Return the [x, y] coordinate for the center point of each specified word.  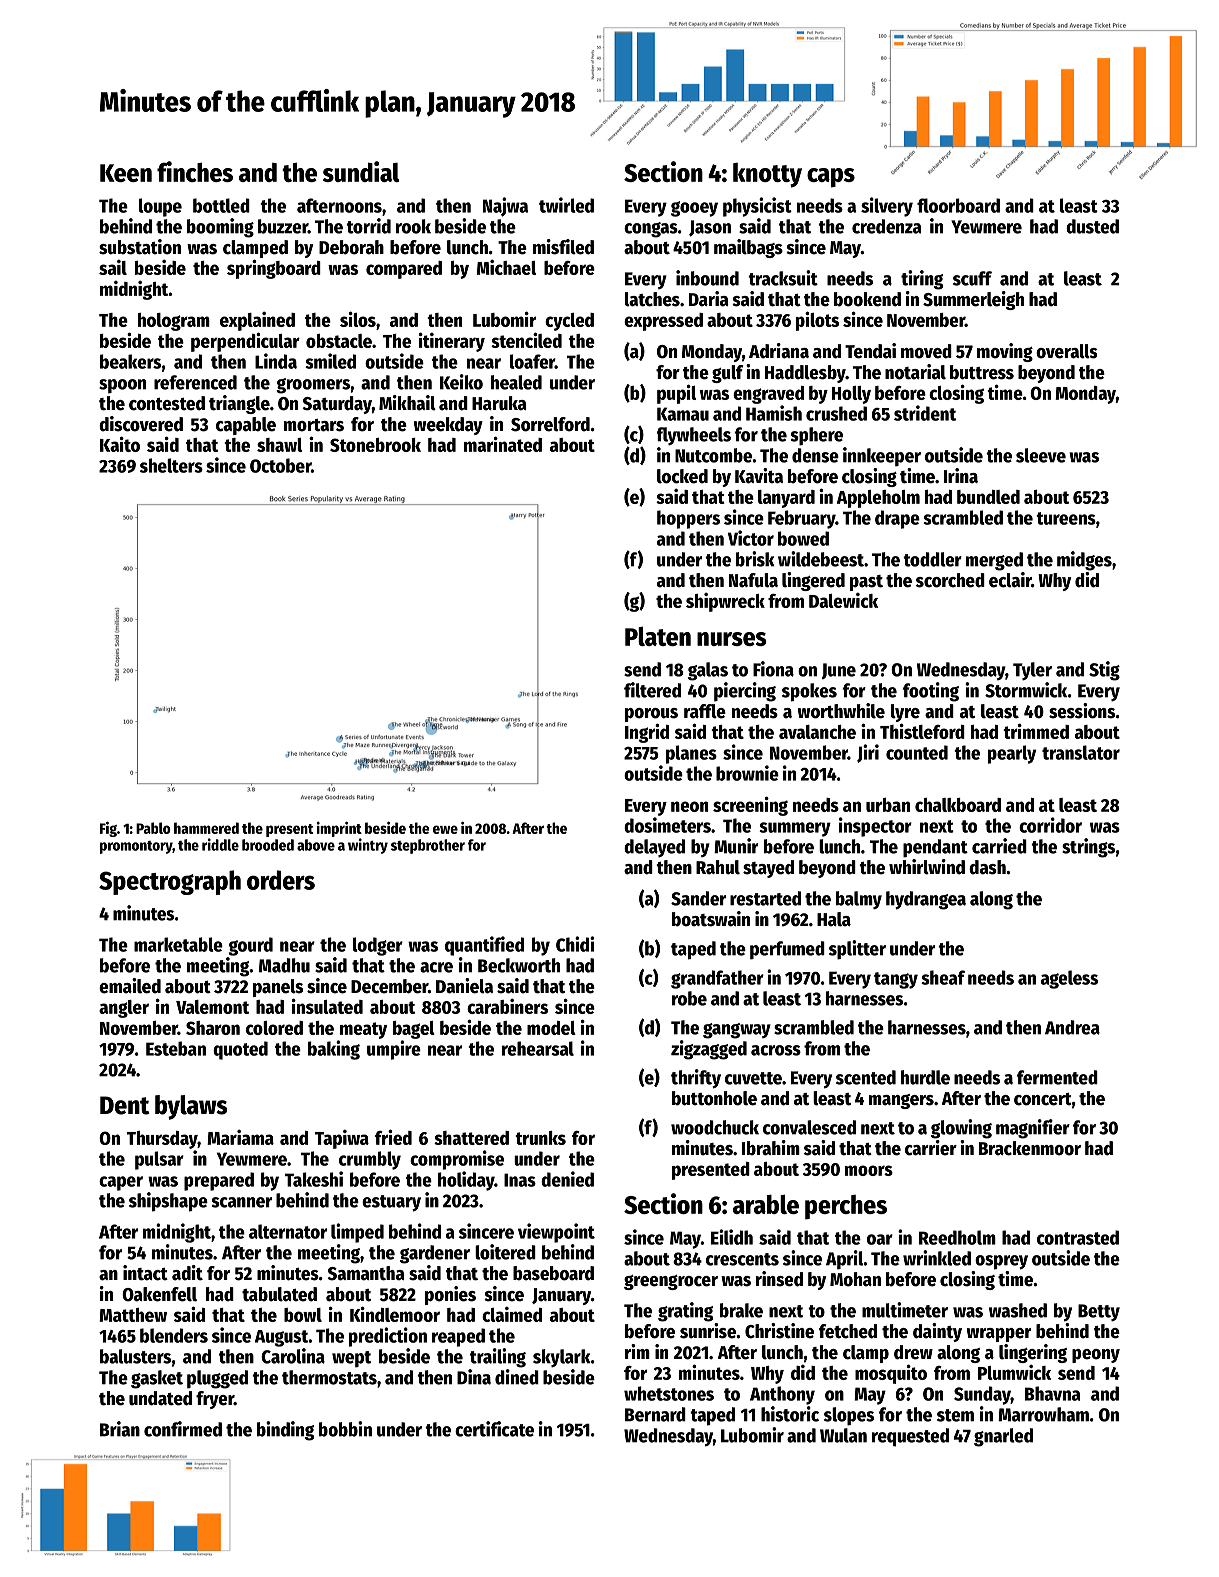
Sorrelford [550, 424]
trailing [498, 1358]
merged [994, 561]
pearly [1012, 754]
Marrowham [1043, 1414]
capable [246, 426]
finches [195, 171]
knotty [767, 175]
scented [866, 1077]
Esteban [176, 1048]
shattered [471, 1138]
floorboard [958, 205]
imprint [339, 829]
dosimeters [667, 825]
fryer [215, 1400]
